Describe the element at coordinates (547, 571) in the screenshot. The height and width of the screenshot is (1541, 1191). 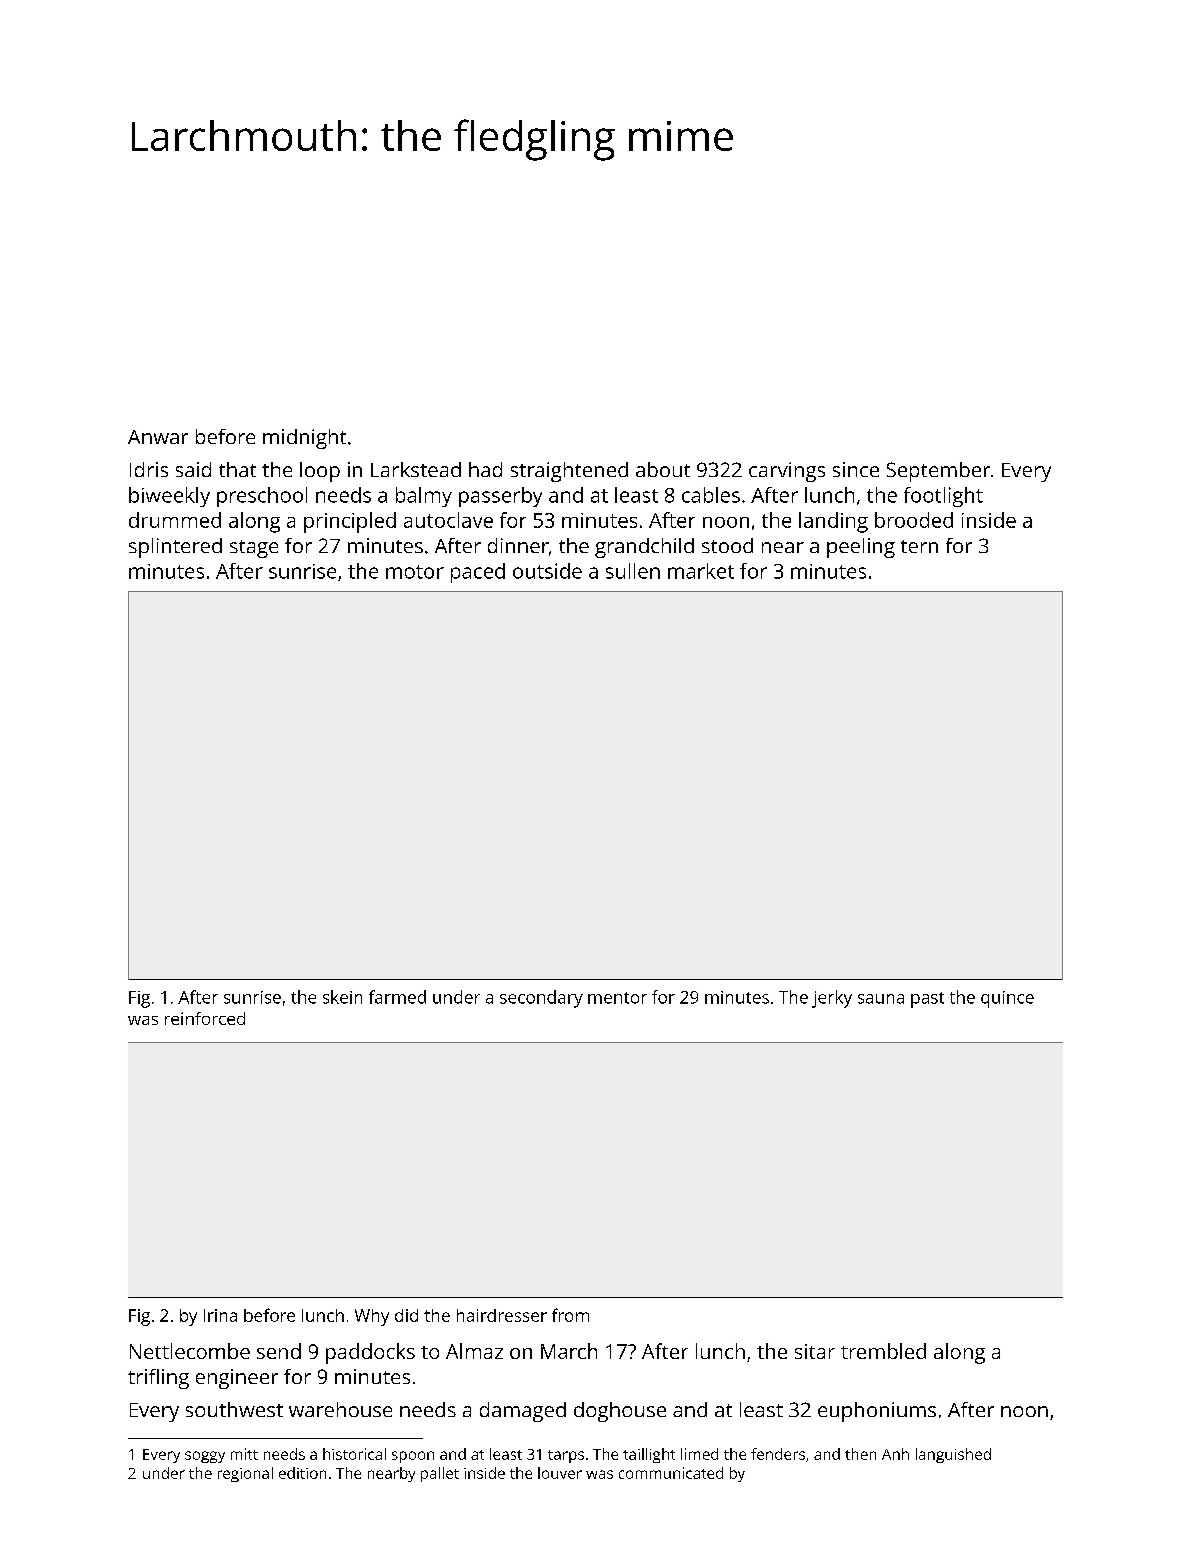
I see `outside` at that location.
